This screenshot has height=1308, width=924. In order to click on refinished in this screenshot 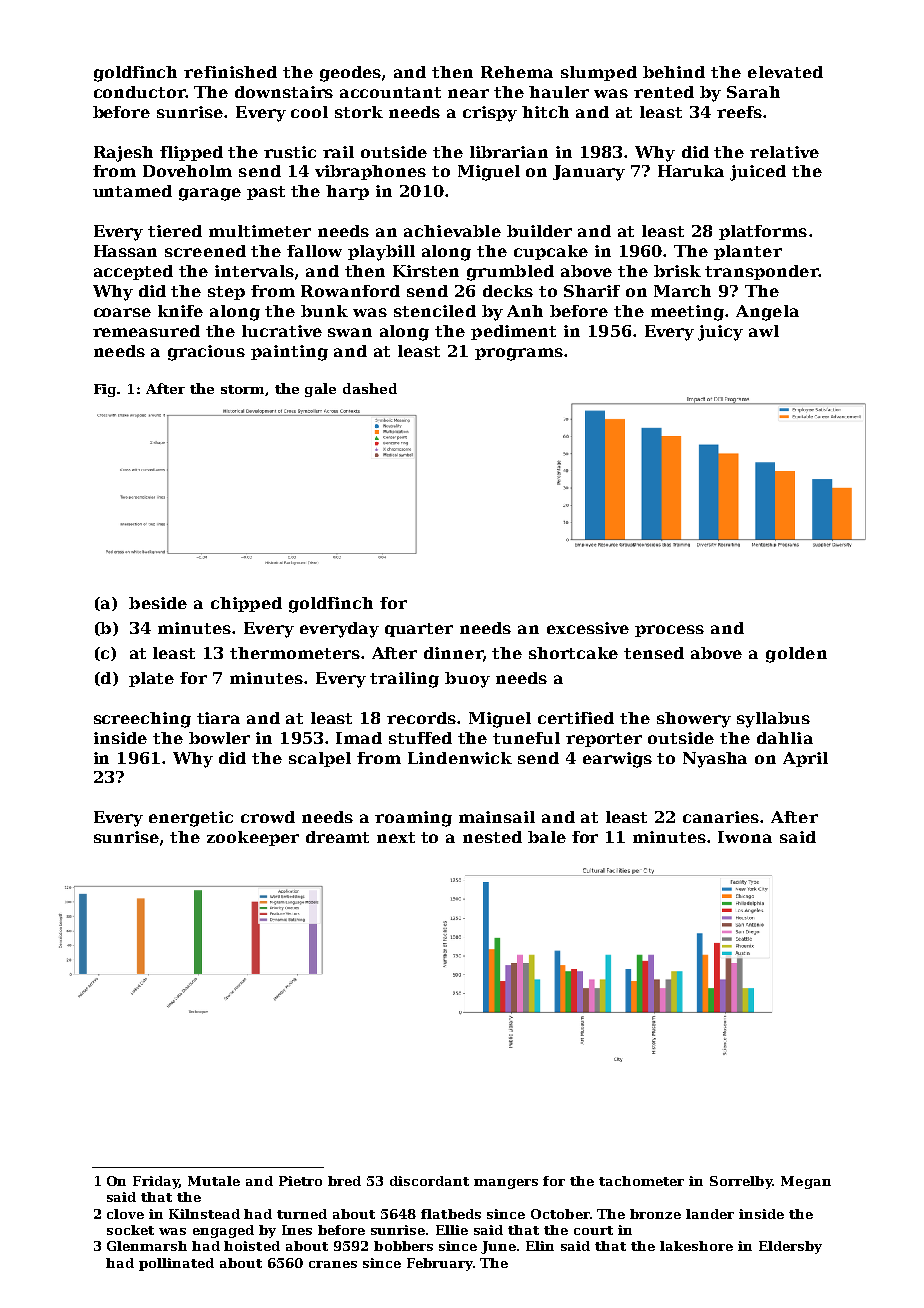, I will do `click(230, 72)`.
